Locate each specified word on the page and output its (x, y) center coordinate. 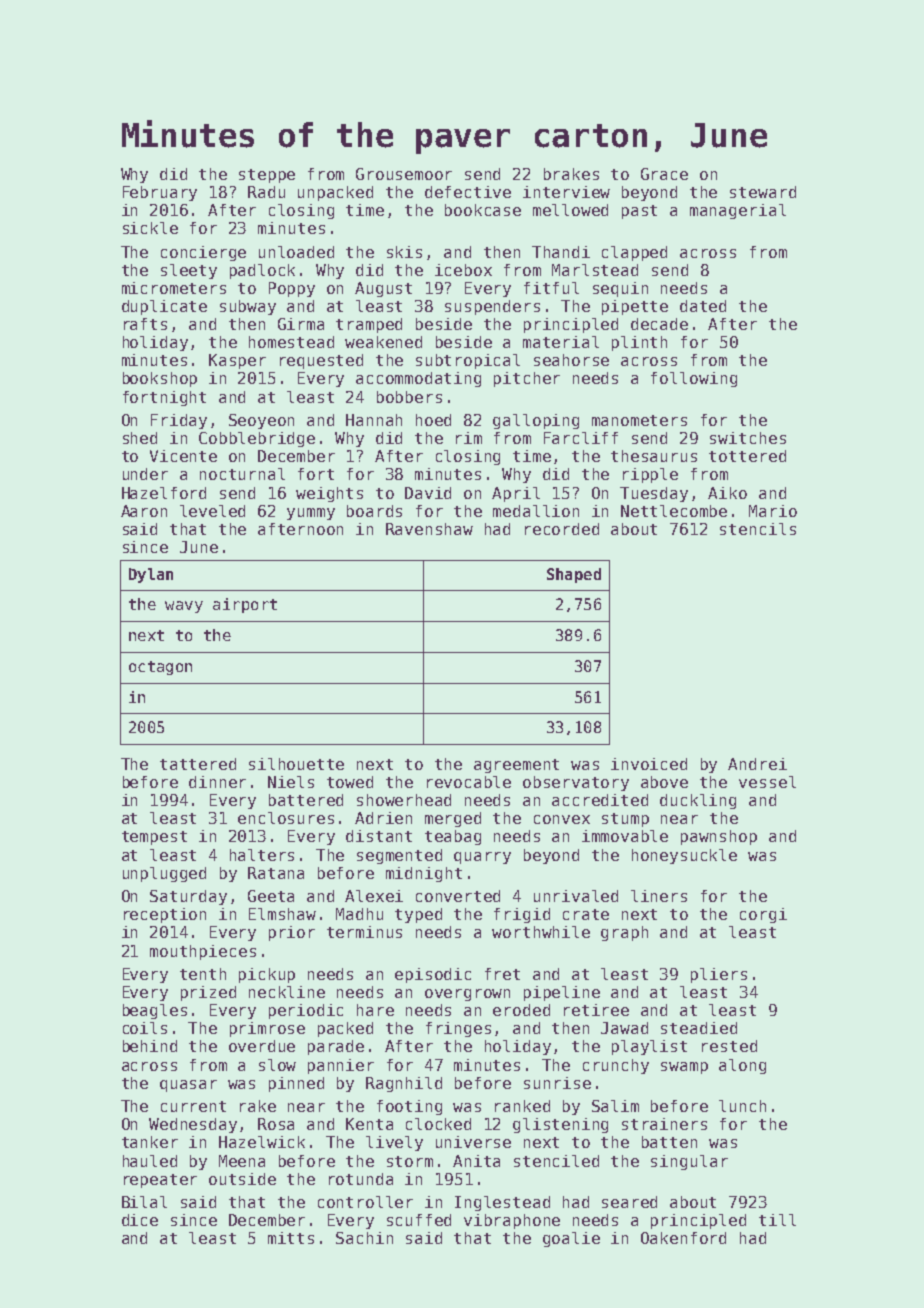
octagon (160, 668)
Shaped (574, 575)
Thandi (561, 252)
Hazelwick (262, 1142)
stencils (758, 529)
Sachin (364, 1238)
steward (763, 192)
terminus (364, 932)
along (742, 1066)
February (160, 193)
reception (165, 915)
